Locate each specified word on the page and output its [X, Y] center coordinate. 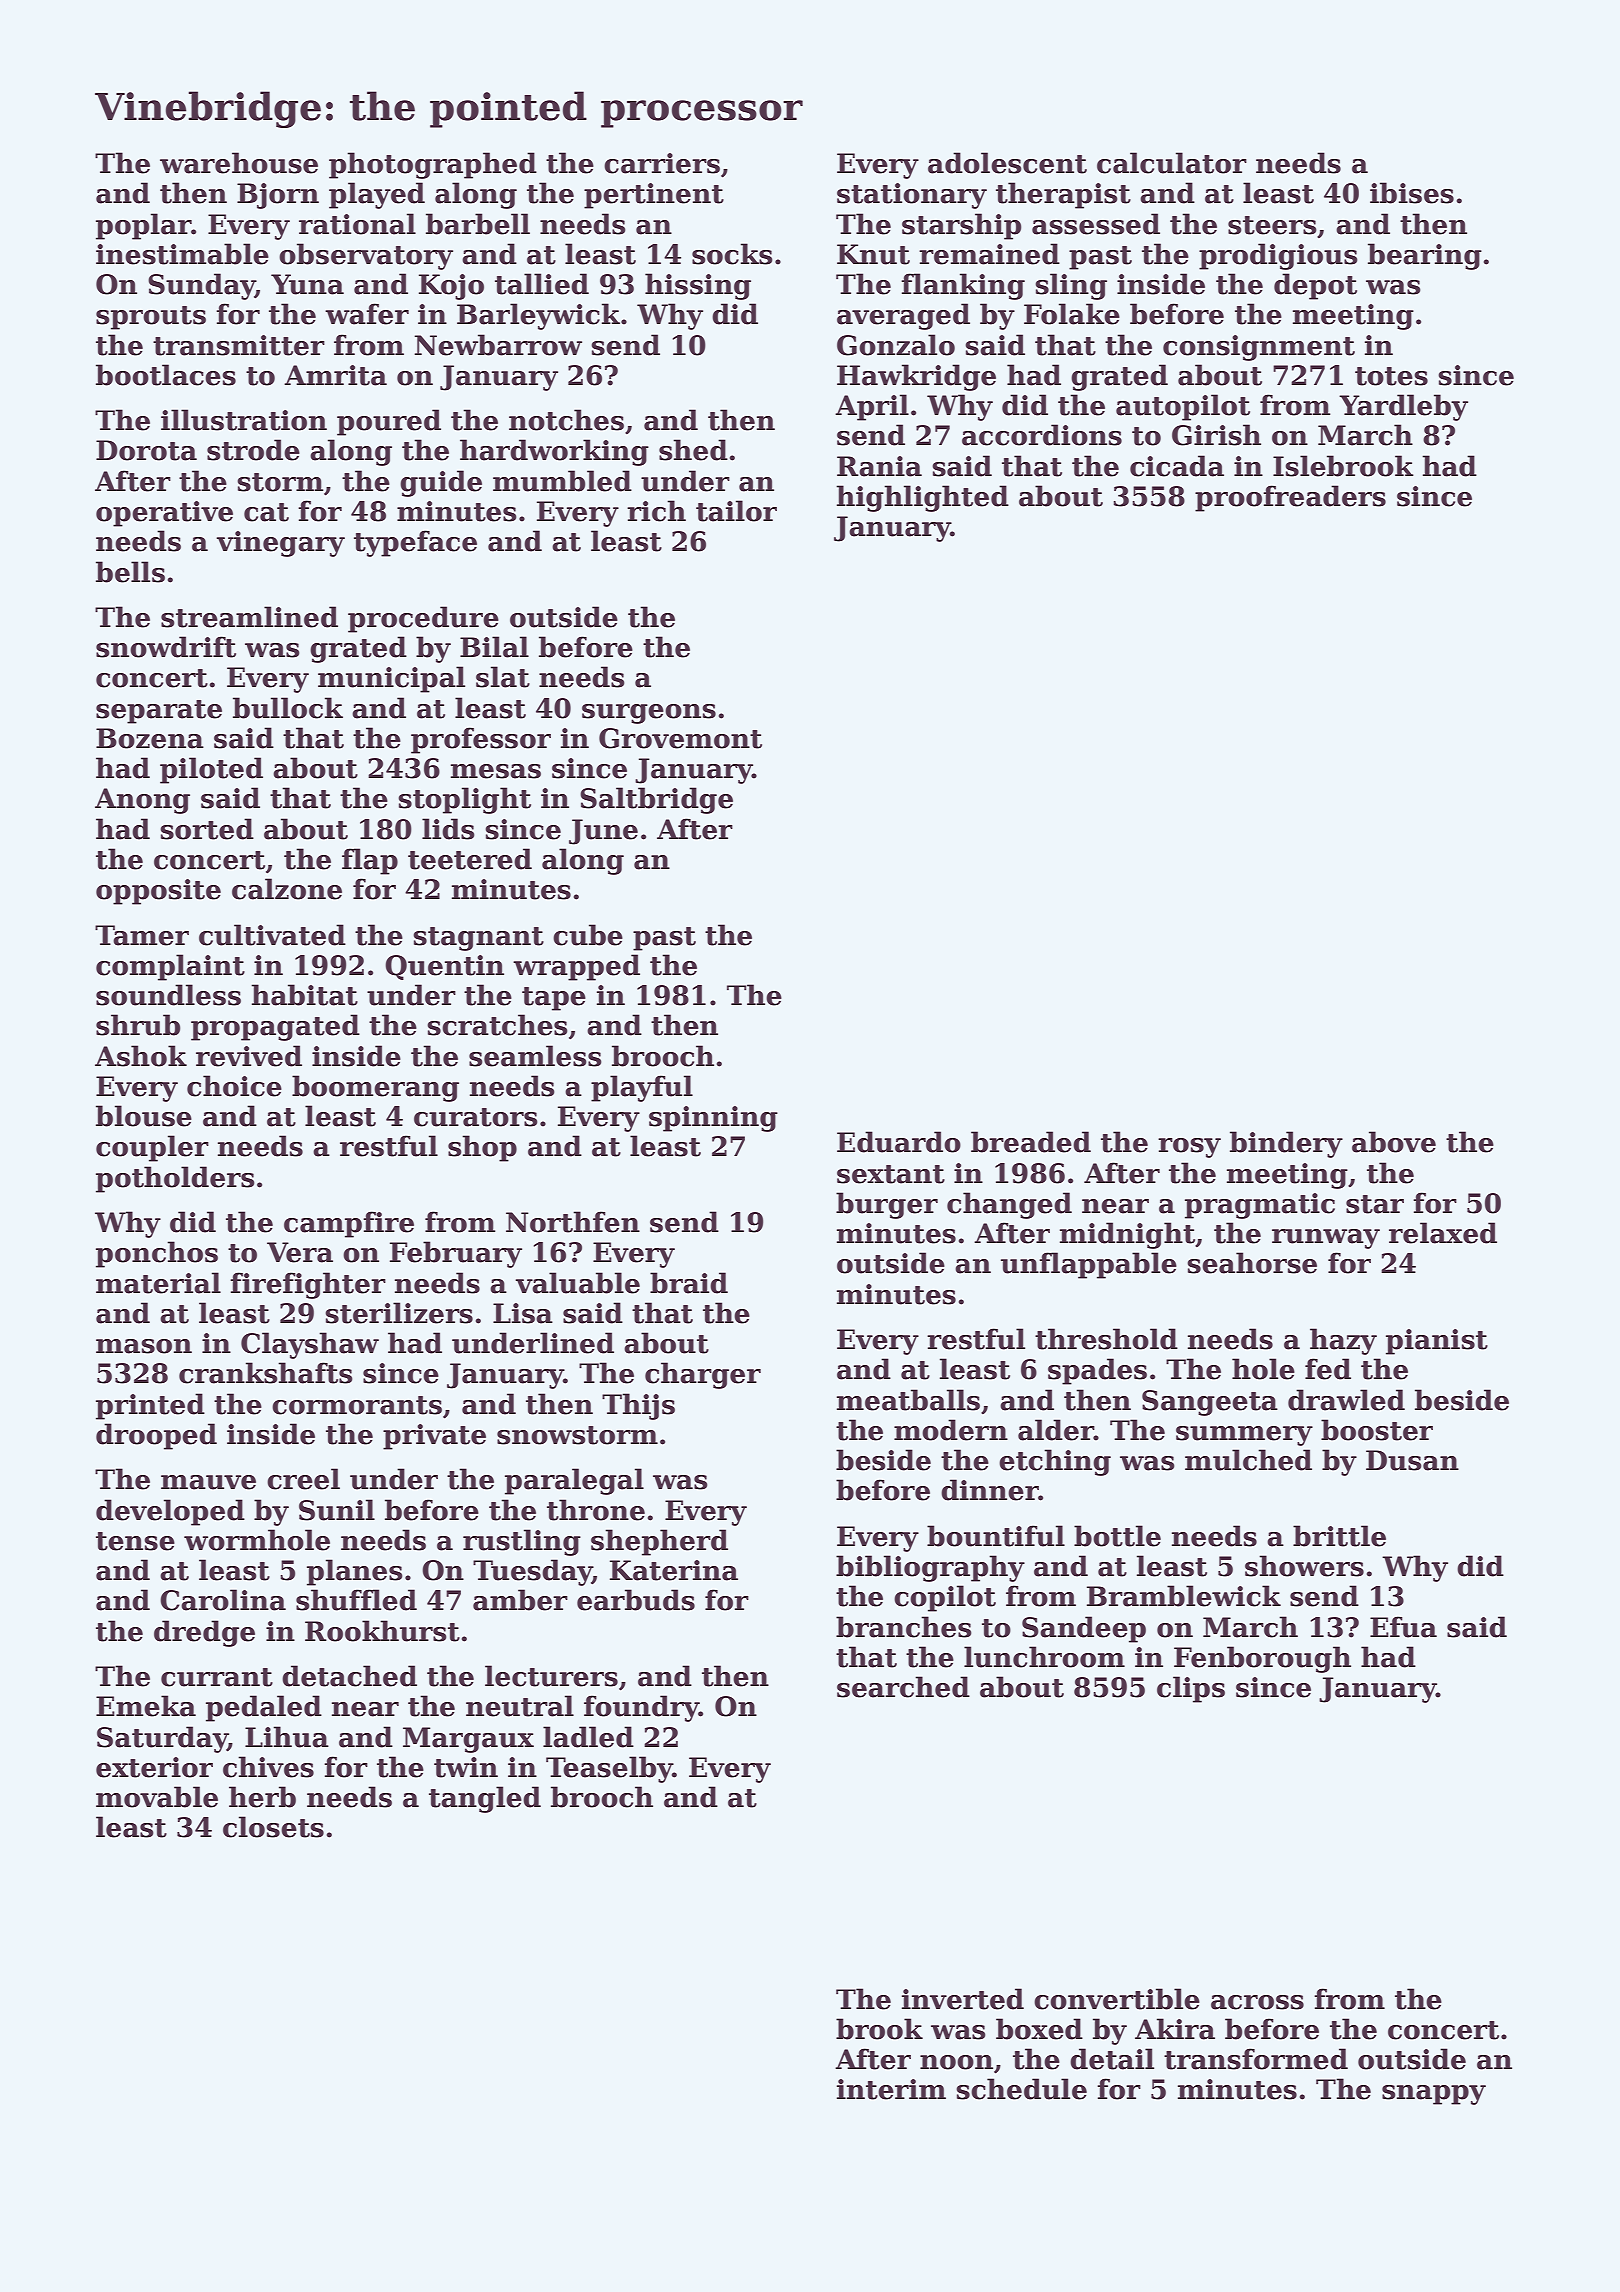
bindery [1286, 1144]
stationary [912, 196]
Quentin [444, 967]
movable [157, 1797]
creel [303, 1479]
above [1394, 1142]
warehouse [239, 163]
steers [1272, 225]
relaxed [1443, 1233]
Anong [142, 801]
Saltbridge [656, 800]
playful [642, 1088]
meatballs [908, 1400]
